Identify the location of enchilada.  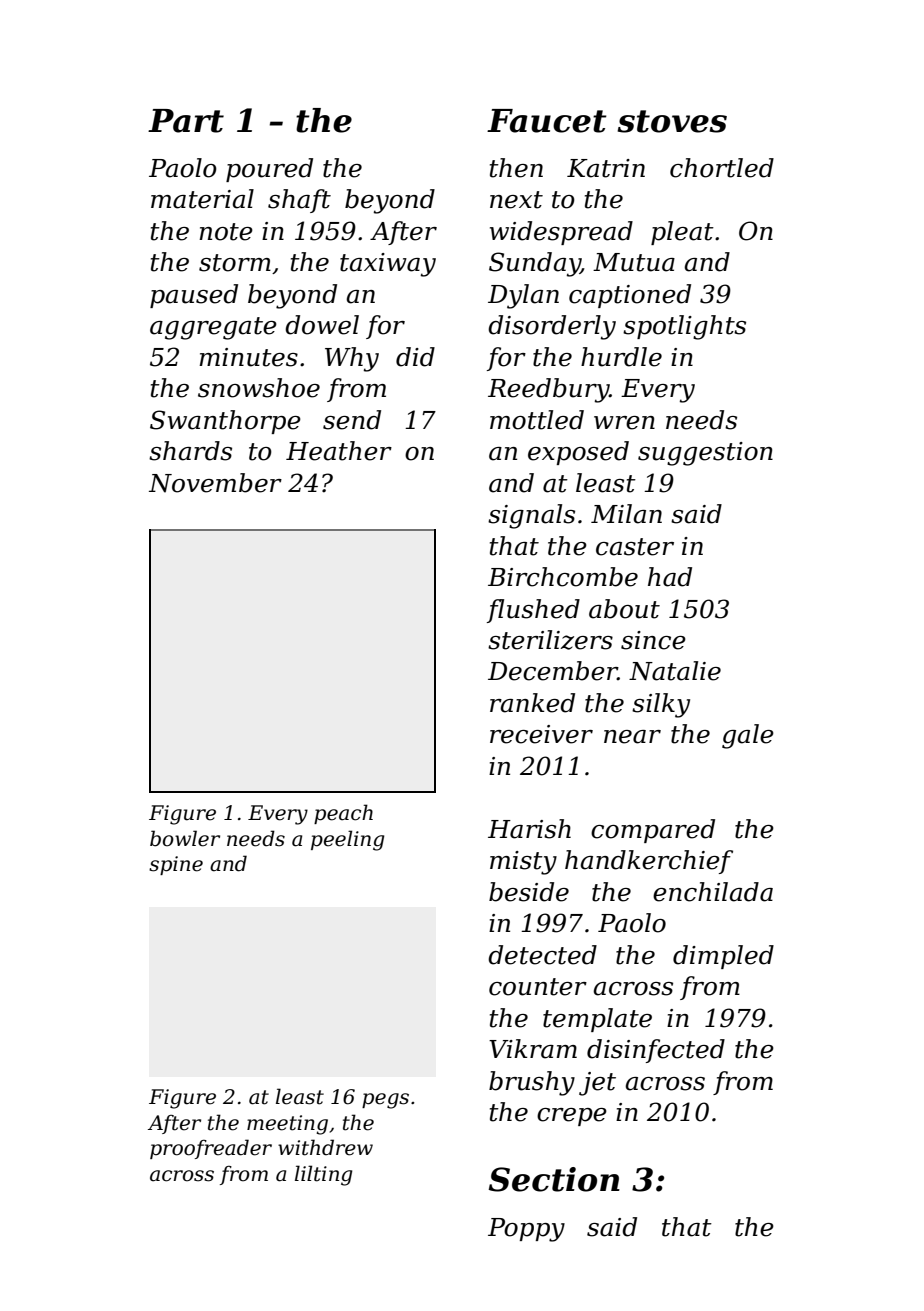
(713, 892).
